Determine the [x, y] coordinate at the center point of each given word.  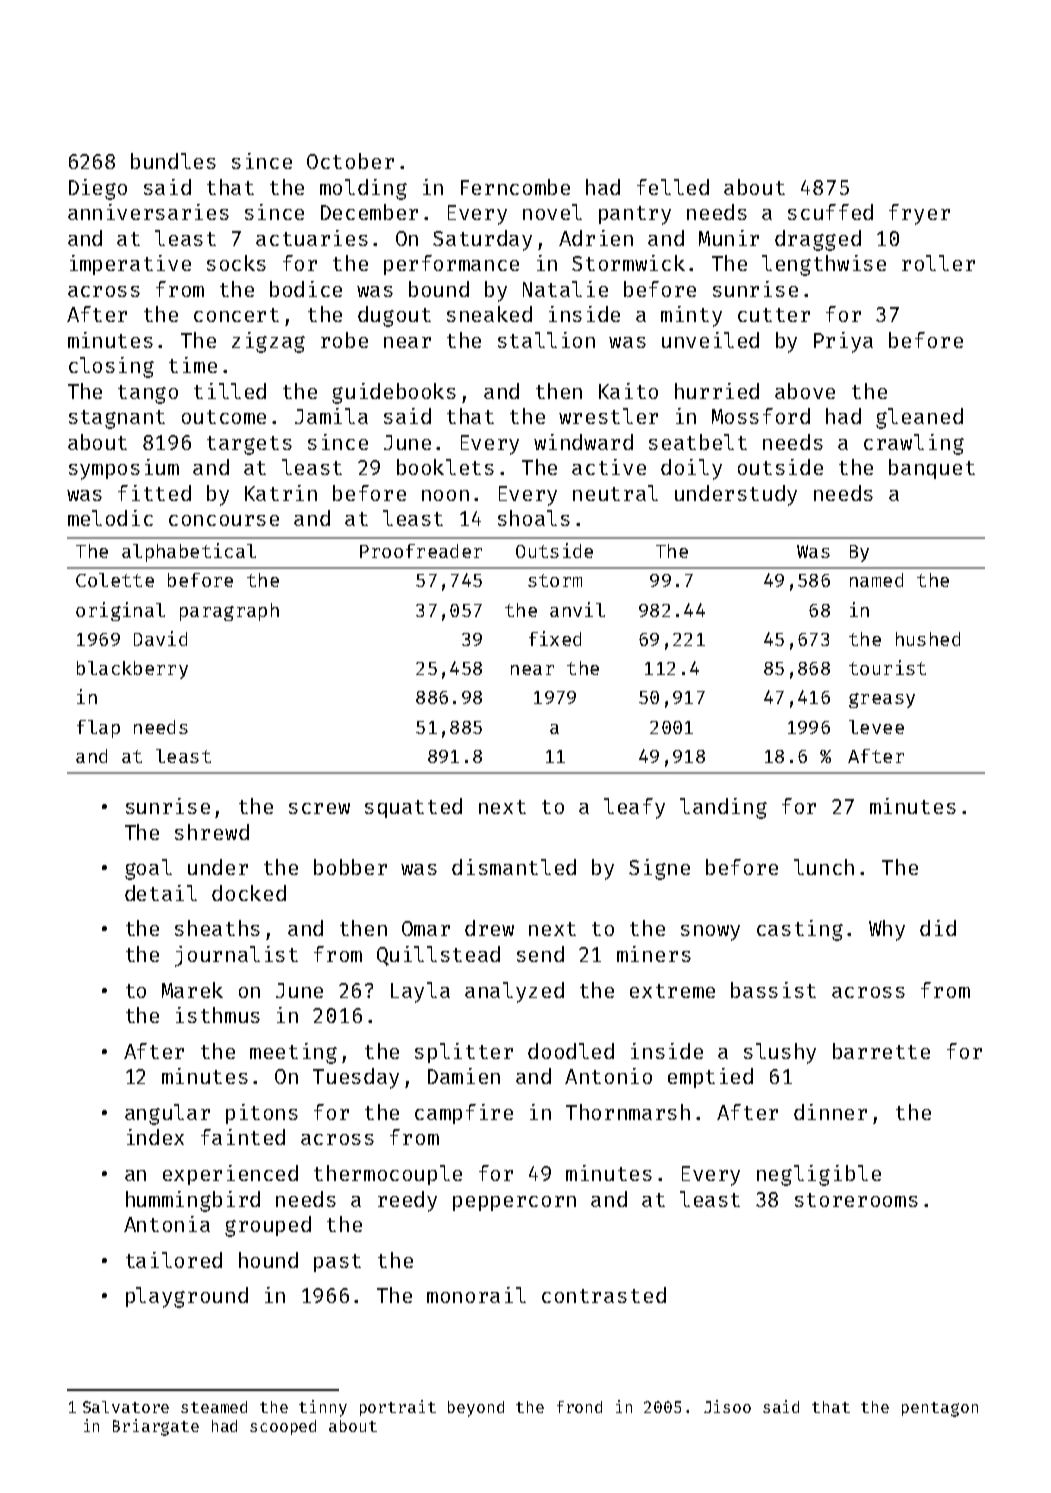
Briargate [156, 1427]
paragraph [229, 612]
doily [691, 469]
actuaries [312, 238]
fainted [243, 1137]
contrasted [604, 1295]
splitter [464, 1053]
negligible [819, 1175]
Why [887, 930]
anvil [577, 609]
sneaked [489, 314]
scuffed [830, 212]
